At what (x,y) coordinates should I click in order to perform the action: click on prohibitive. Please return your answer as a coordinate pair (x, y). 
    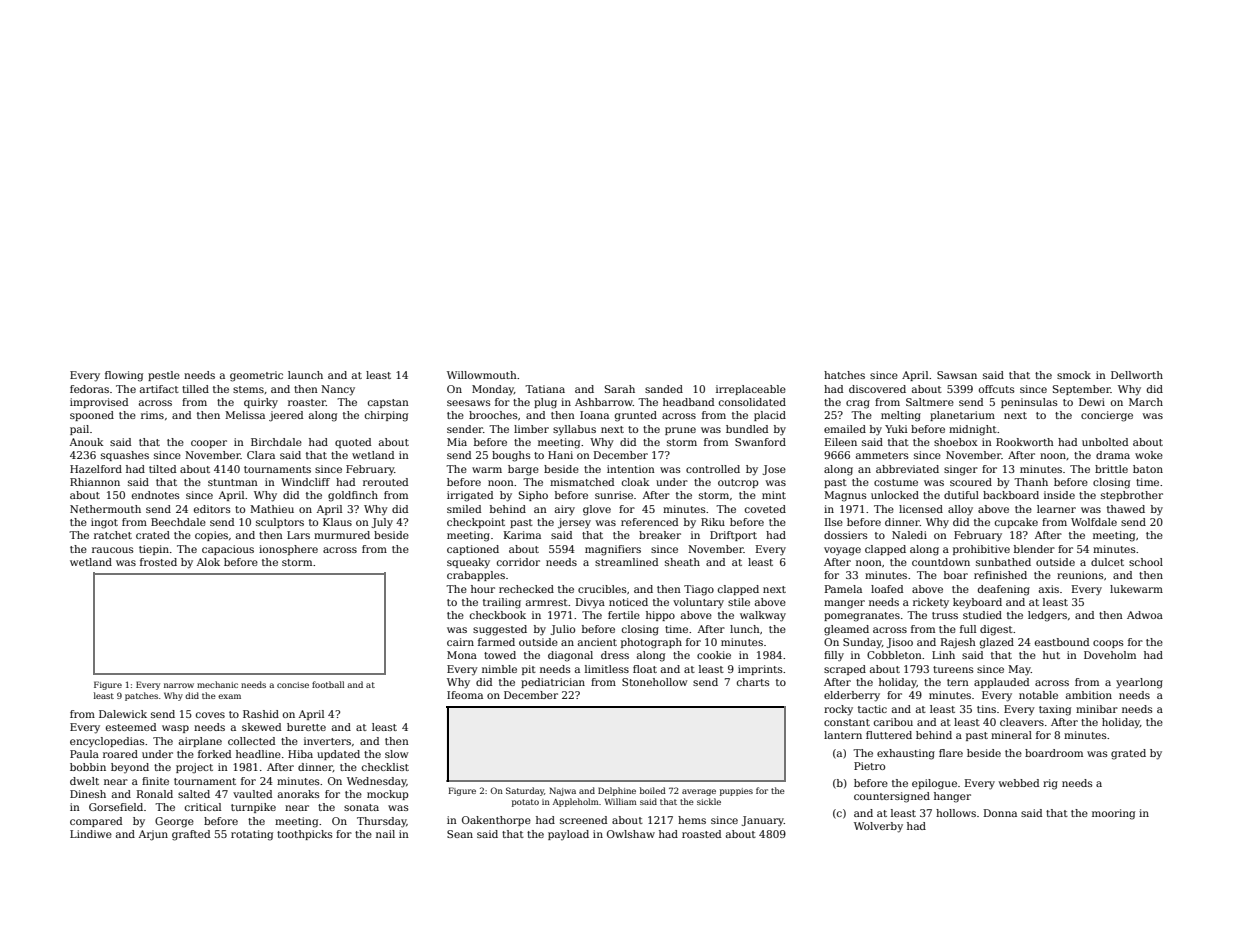
    Looking at the image, I should click on (981, 550).
